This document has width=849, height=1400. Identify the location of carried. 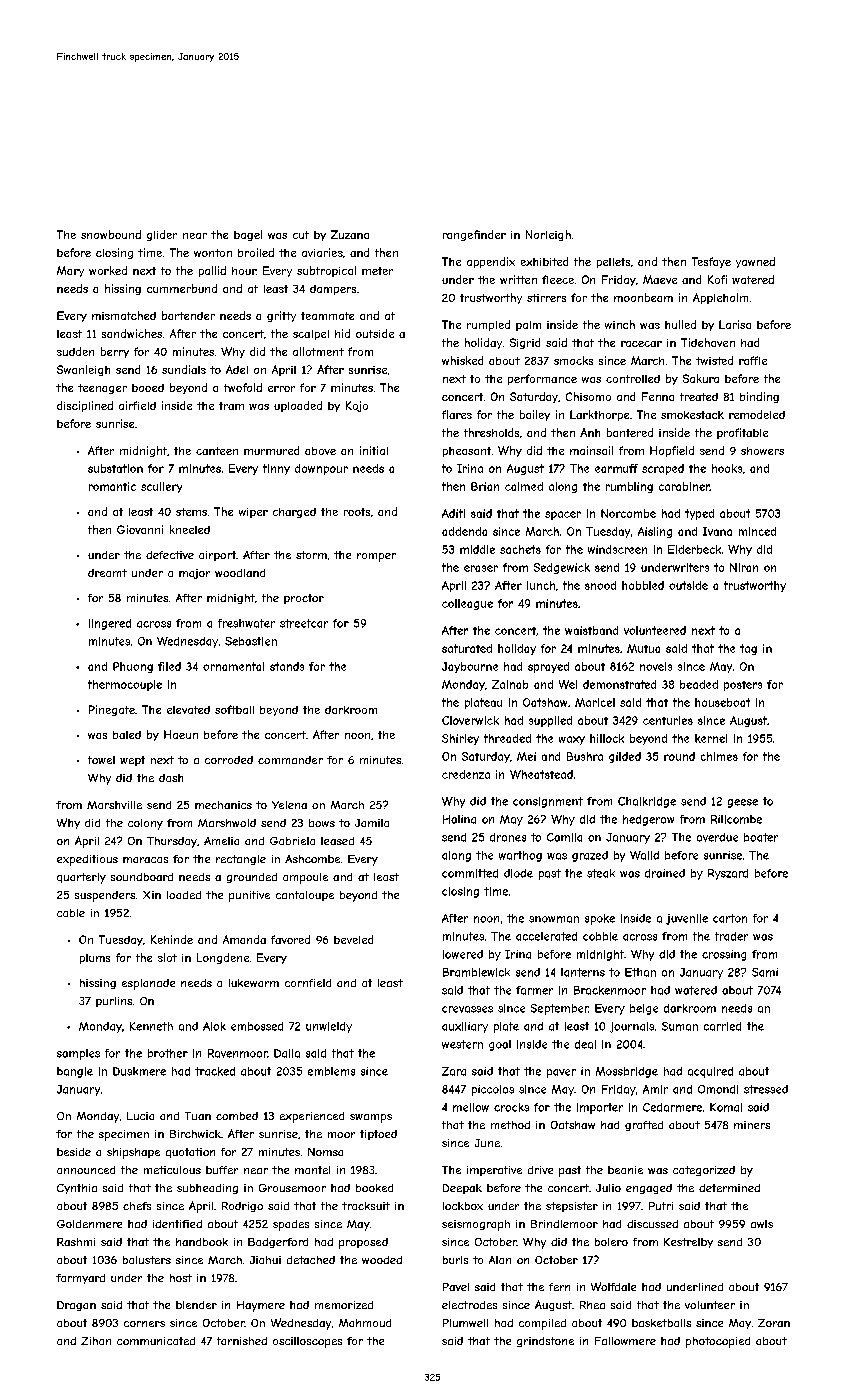
(722, 1026).
